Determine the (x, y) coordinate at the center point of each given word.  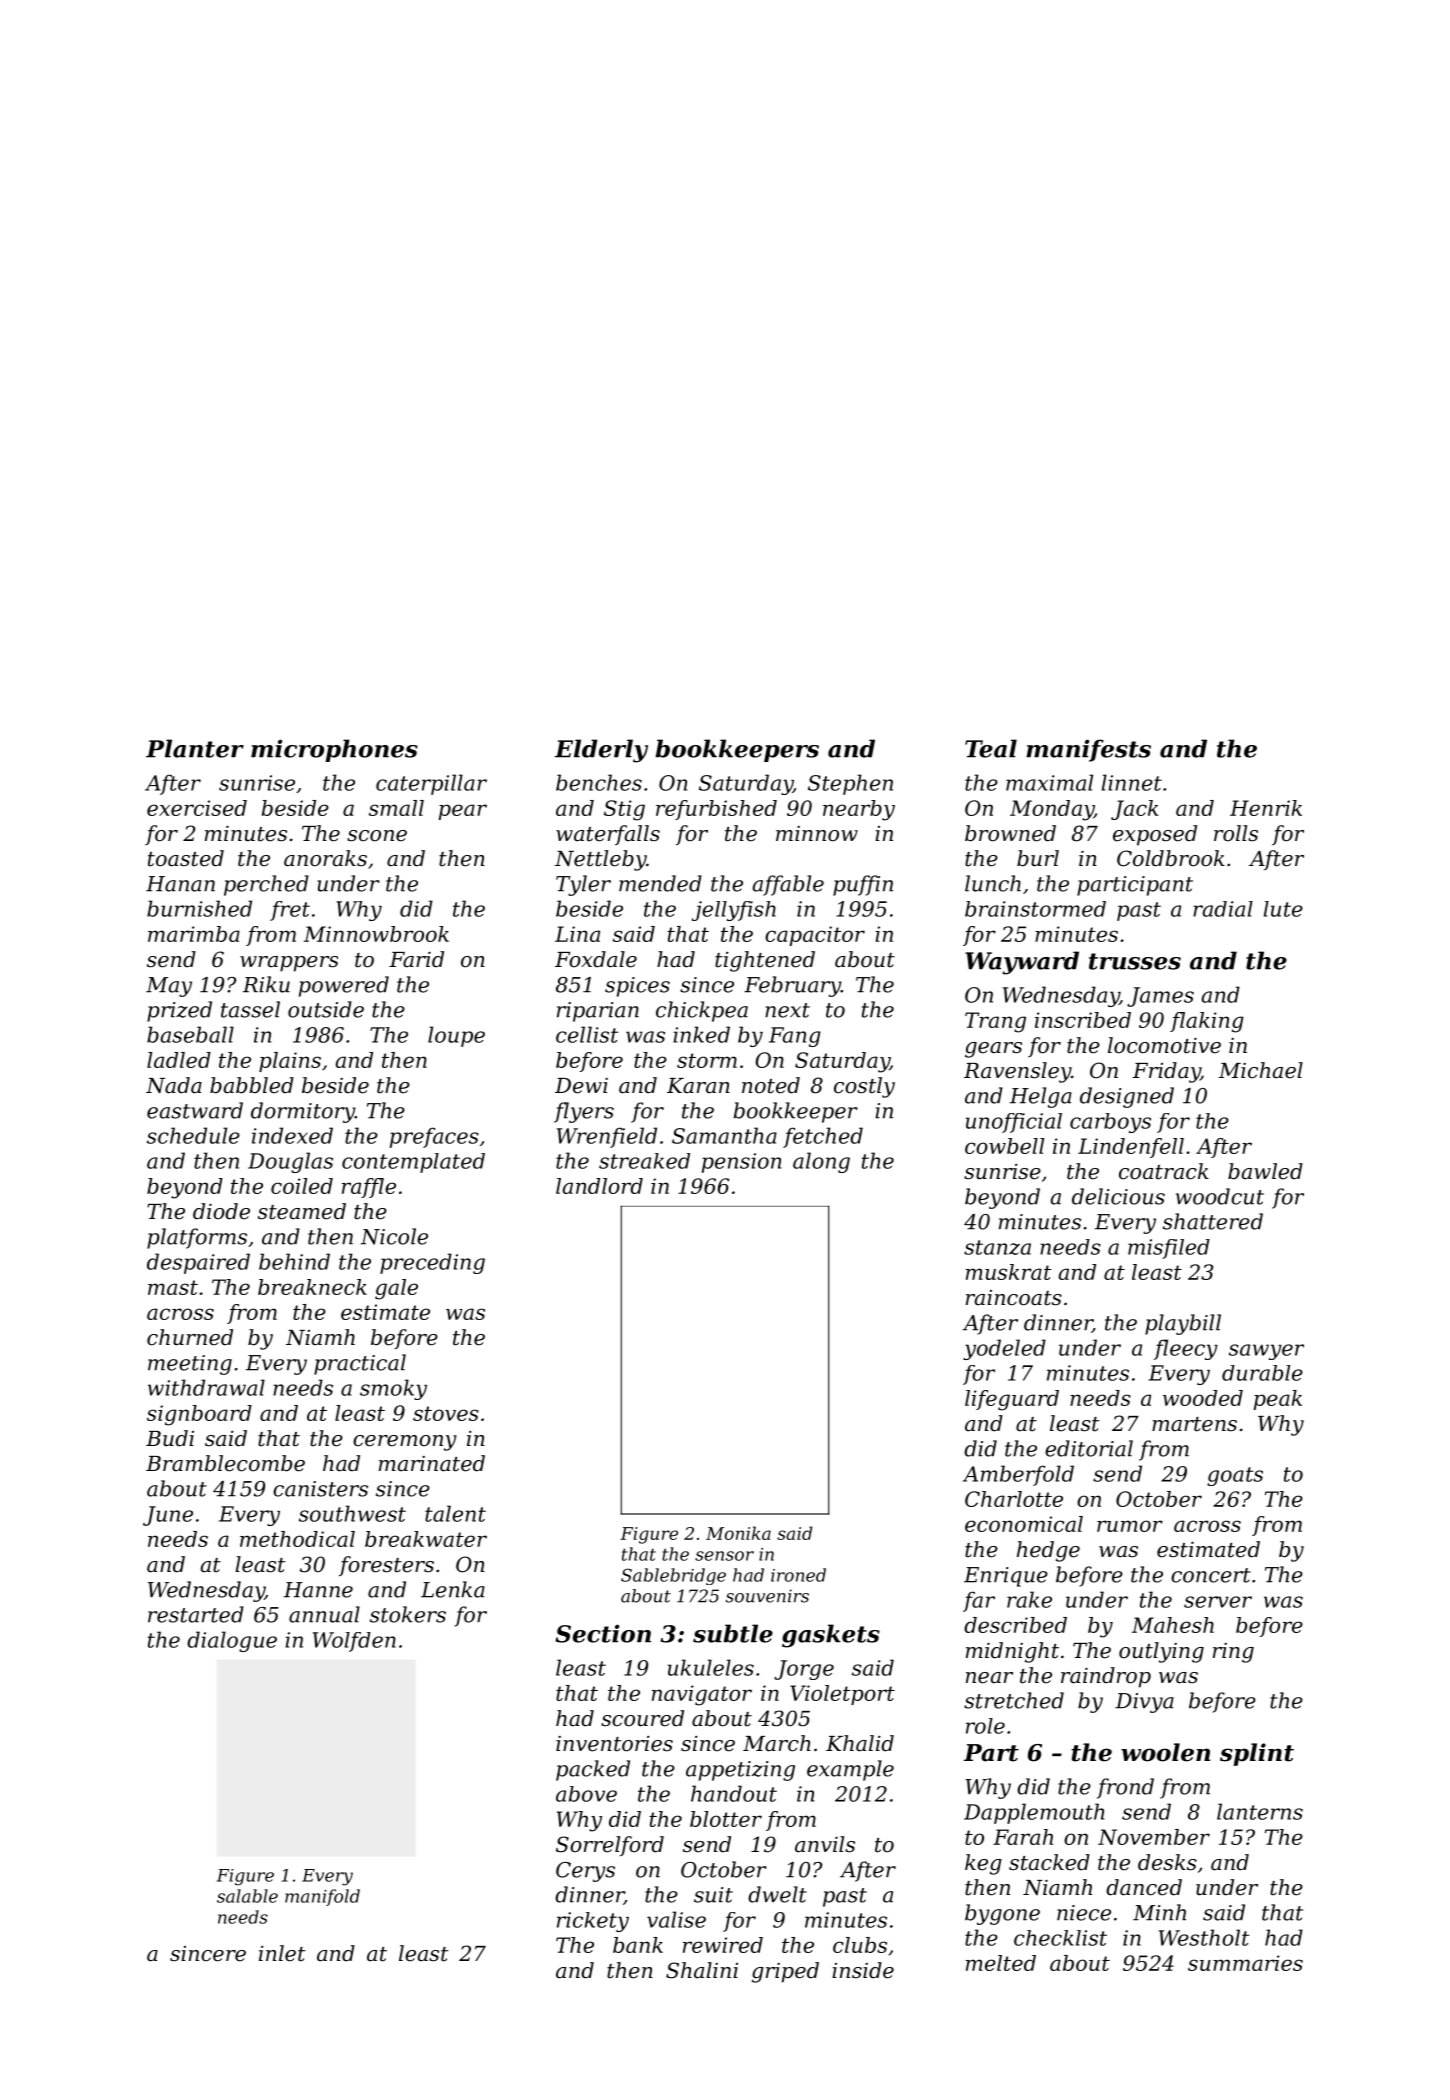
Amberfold (1018, 1475)
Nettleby (600, 860)
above (586, 1794)
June (168, 1516)
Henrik (1266, 808)
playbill (1183, 1324)
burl (1038, 858)
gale (396, 1289)
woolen (1165, 1752)
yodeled (1004, 1349)
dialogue (232, 1641)
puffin (863, 885)
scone (377, 836)
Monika (738, 1533)
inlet (282, 1953)
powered (344, 986)
